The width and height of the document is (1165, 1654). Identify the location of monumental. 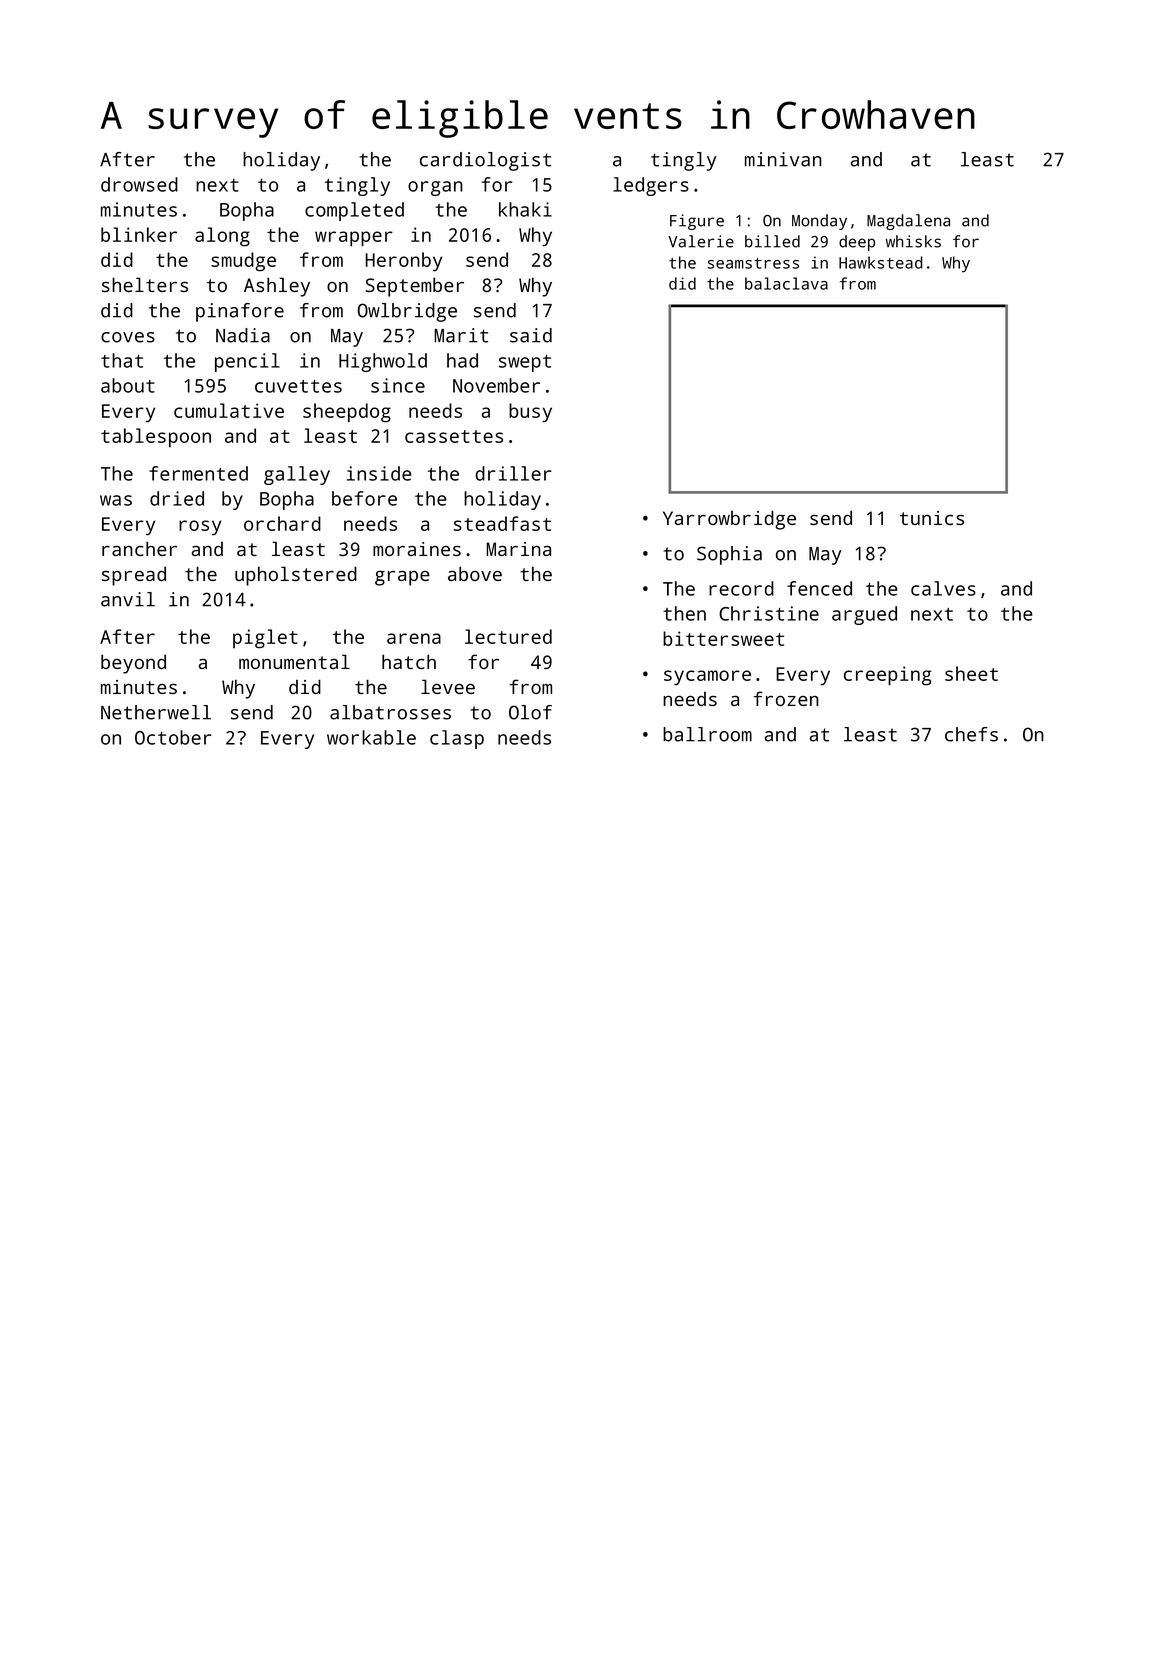
(294, 661).
